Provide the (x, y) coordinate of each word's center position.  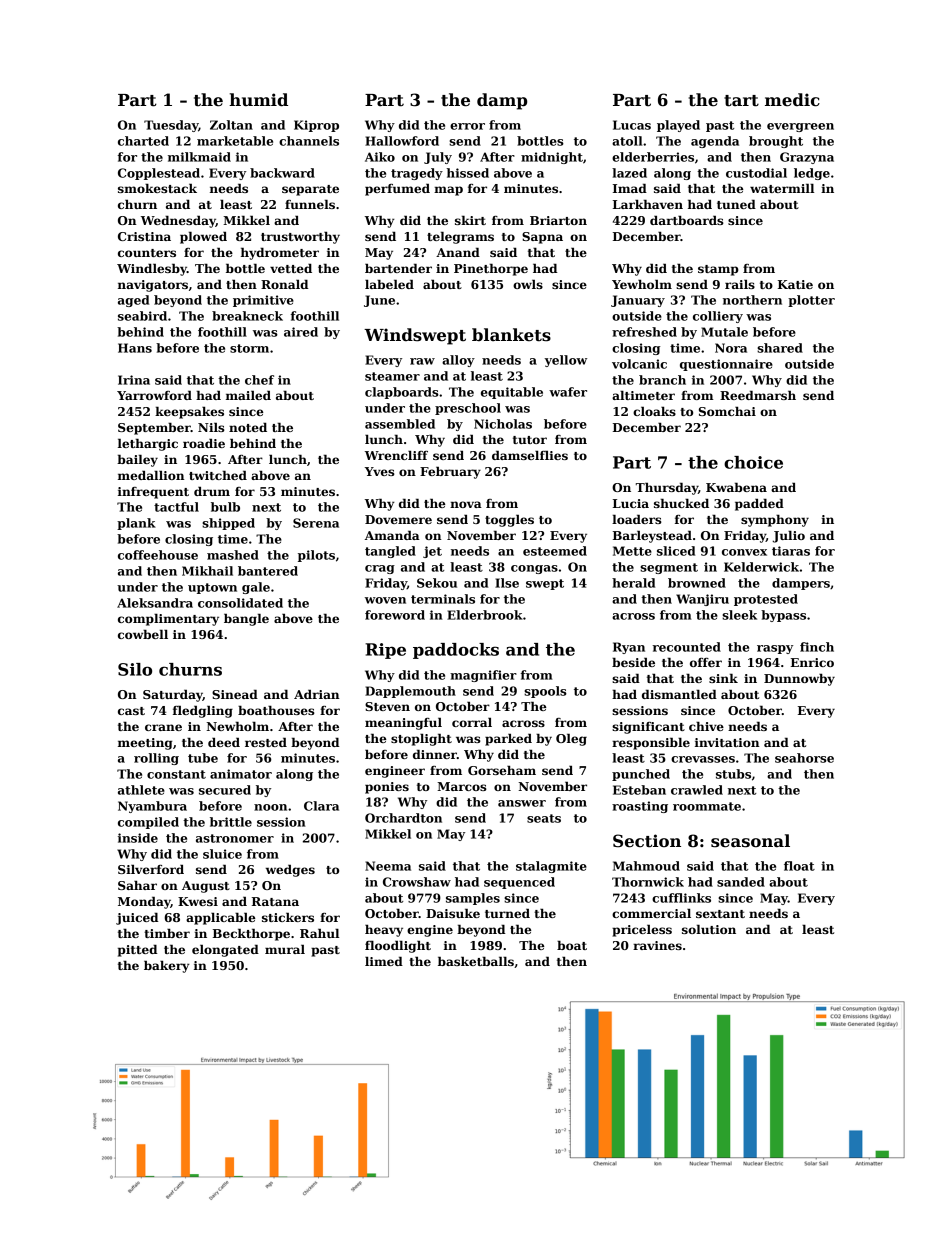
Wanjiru (702, 600)
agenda (715, 142)
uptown (212, 588)
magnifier (483, 676)
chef (259, 380)
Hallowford (402, 141)
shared (780, 348)
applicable (220, 918)
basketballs (476, 961)
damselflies (530, 455)
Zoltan (231, 125)
